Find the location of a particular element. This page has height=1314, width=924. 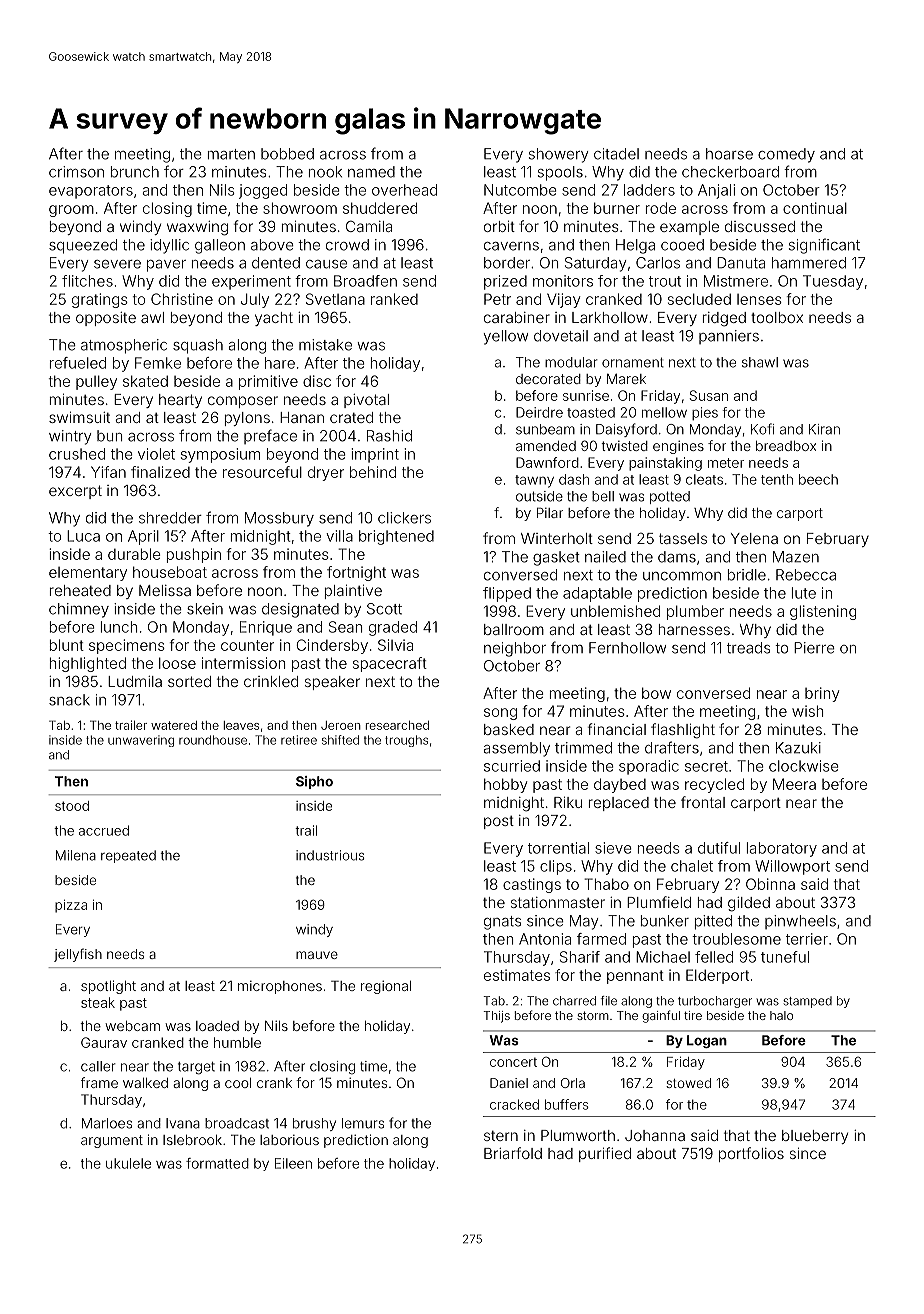

continual is located at coordinates (815, 208).
